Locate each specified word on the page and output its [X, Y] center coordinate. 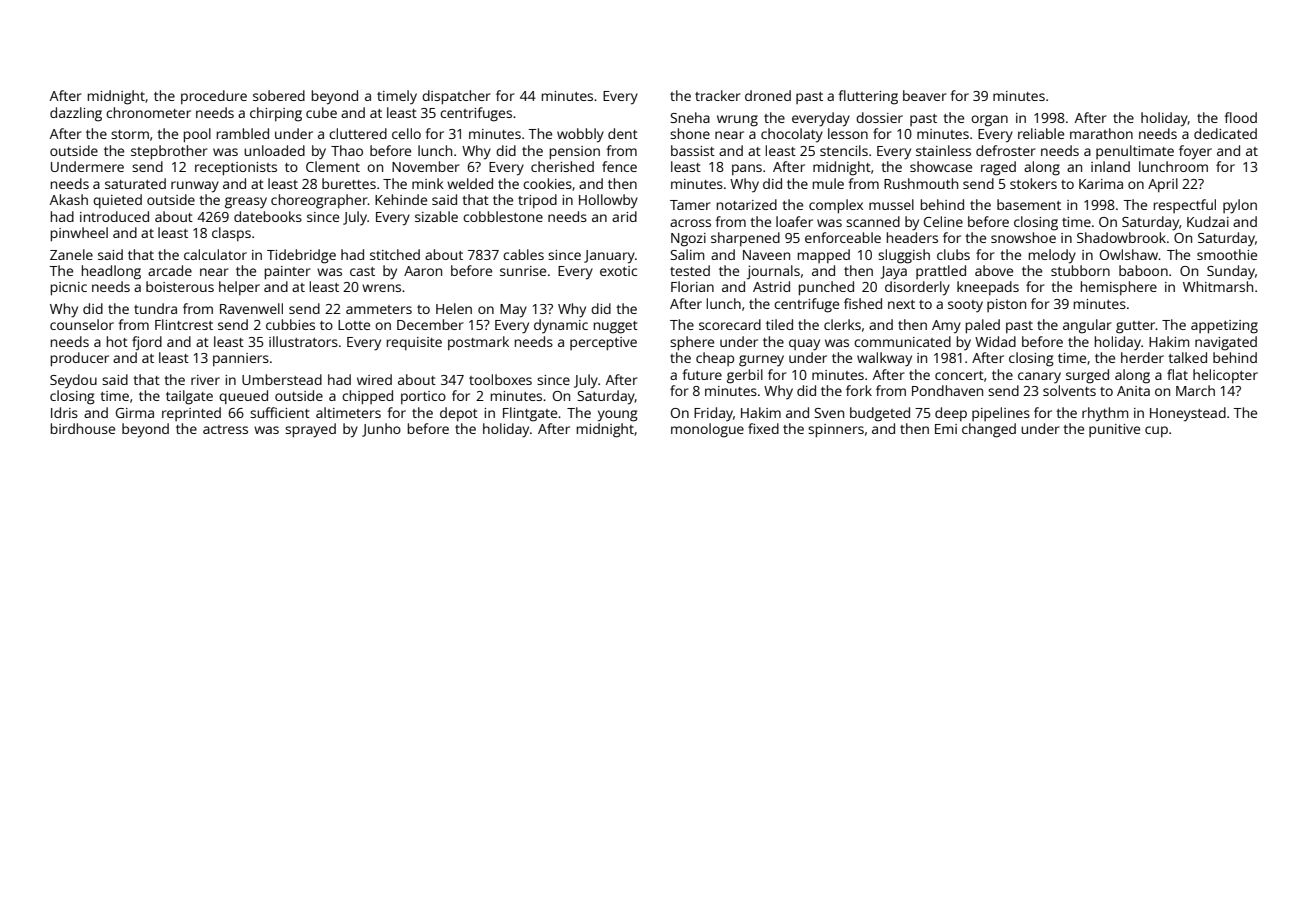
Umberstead [282, 379]
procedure [214, 97]
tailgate [189, 397]
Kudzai [1208, 221]
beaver [925, 95]
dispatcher [456, 97]
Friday [713, 414]
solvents [1069, 390]
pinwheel [79, 234]
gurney [761, 361]
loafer [794, 221]
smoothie [1227, 254]
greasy [246, 203]
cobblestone [503, 216]
